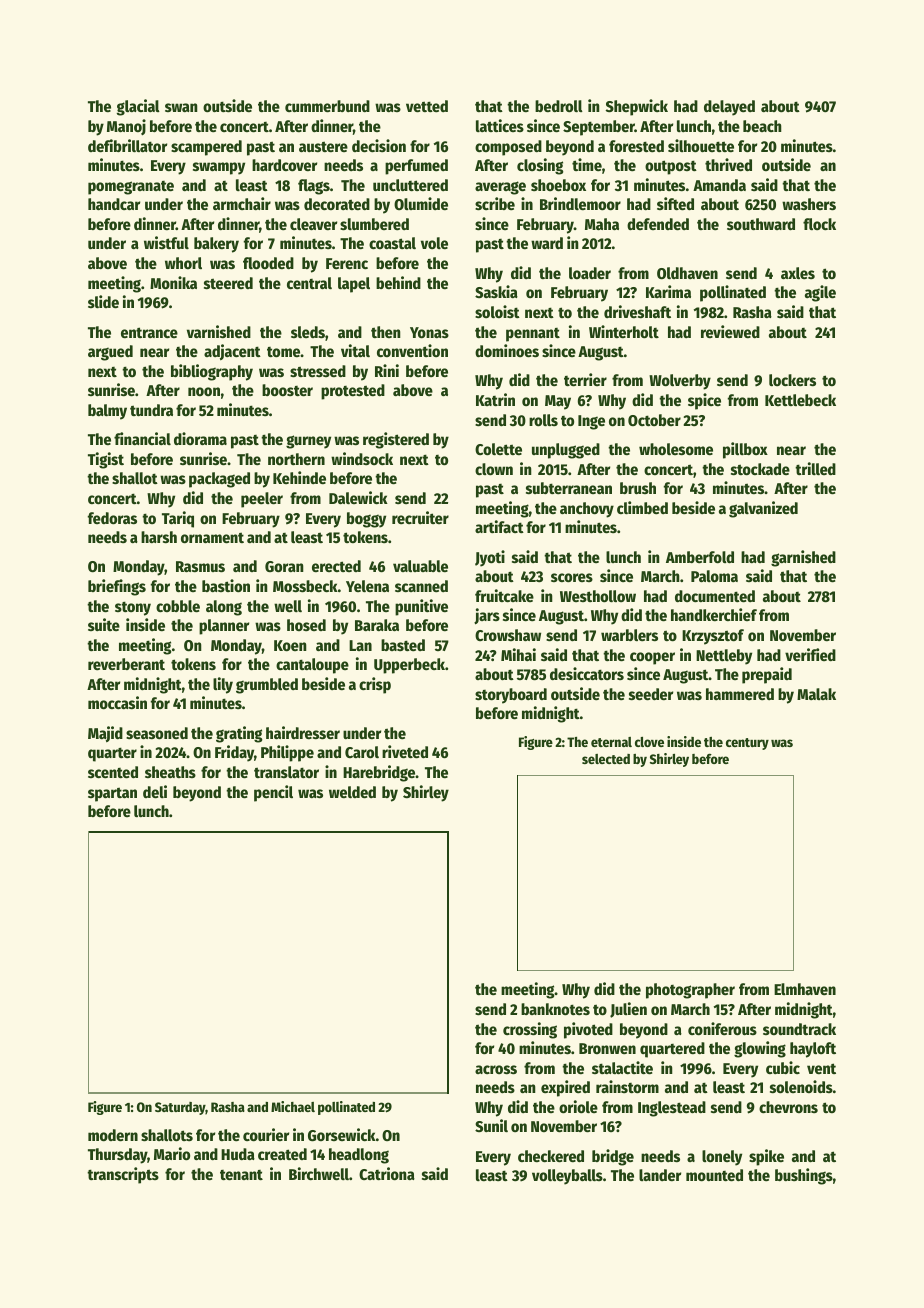 The width and height of the document is (924, 1308). What do you see at coordinates (495, 399) in the document?
I see `Katrin` at bounding box center [495, 399].
